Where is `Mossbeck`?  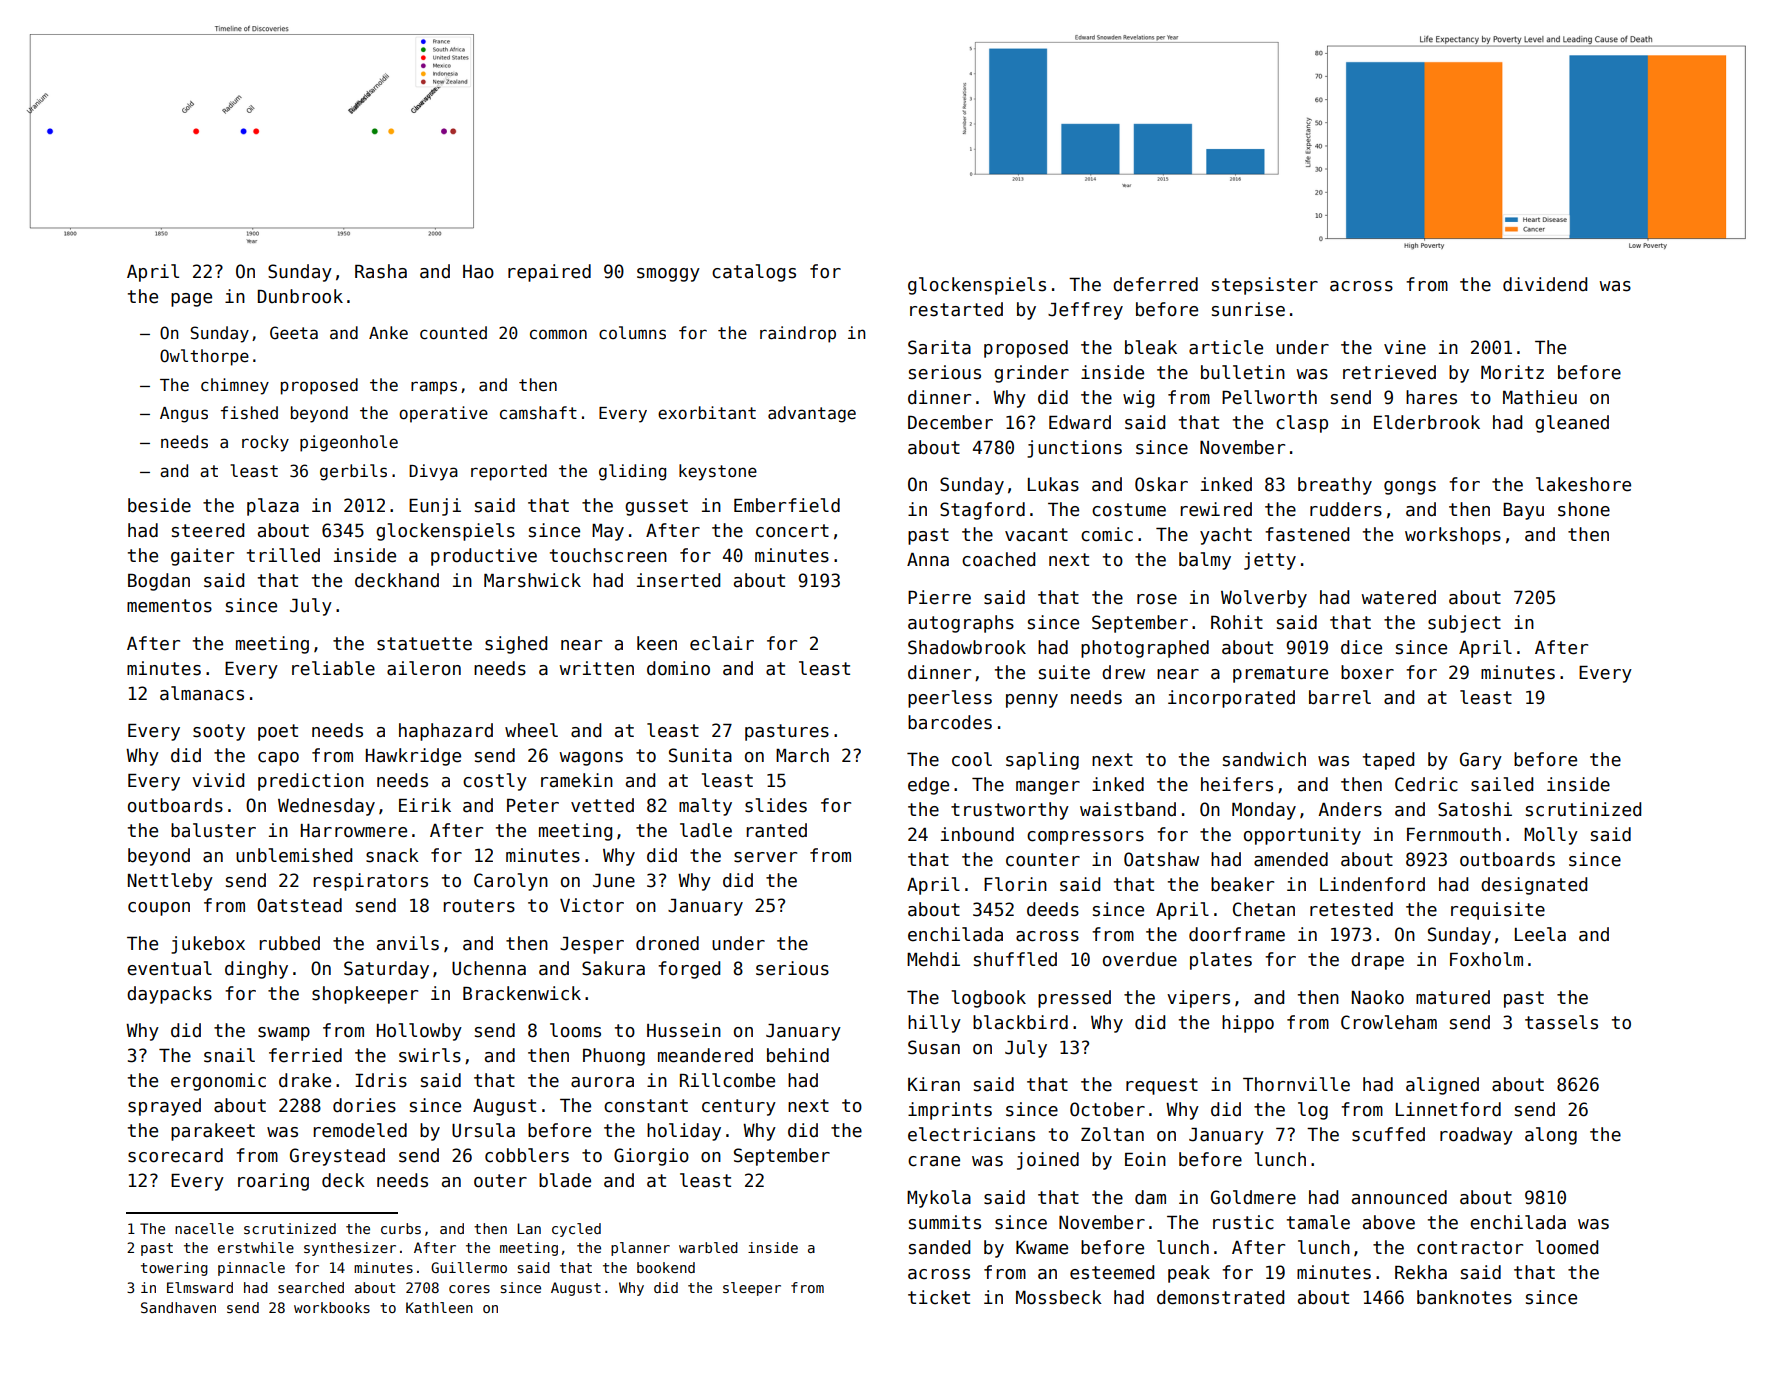 Mossbeck is located at coordinates (1059, 1297).
